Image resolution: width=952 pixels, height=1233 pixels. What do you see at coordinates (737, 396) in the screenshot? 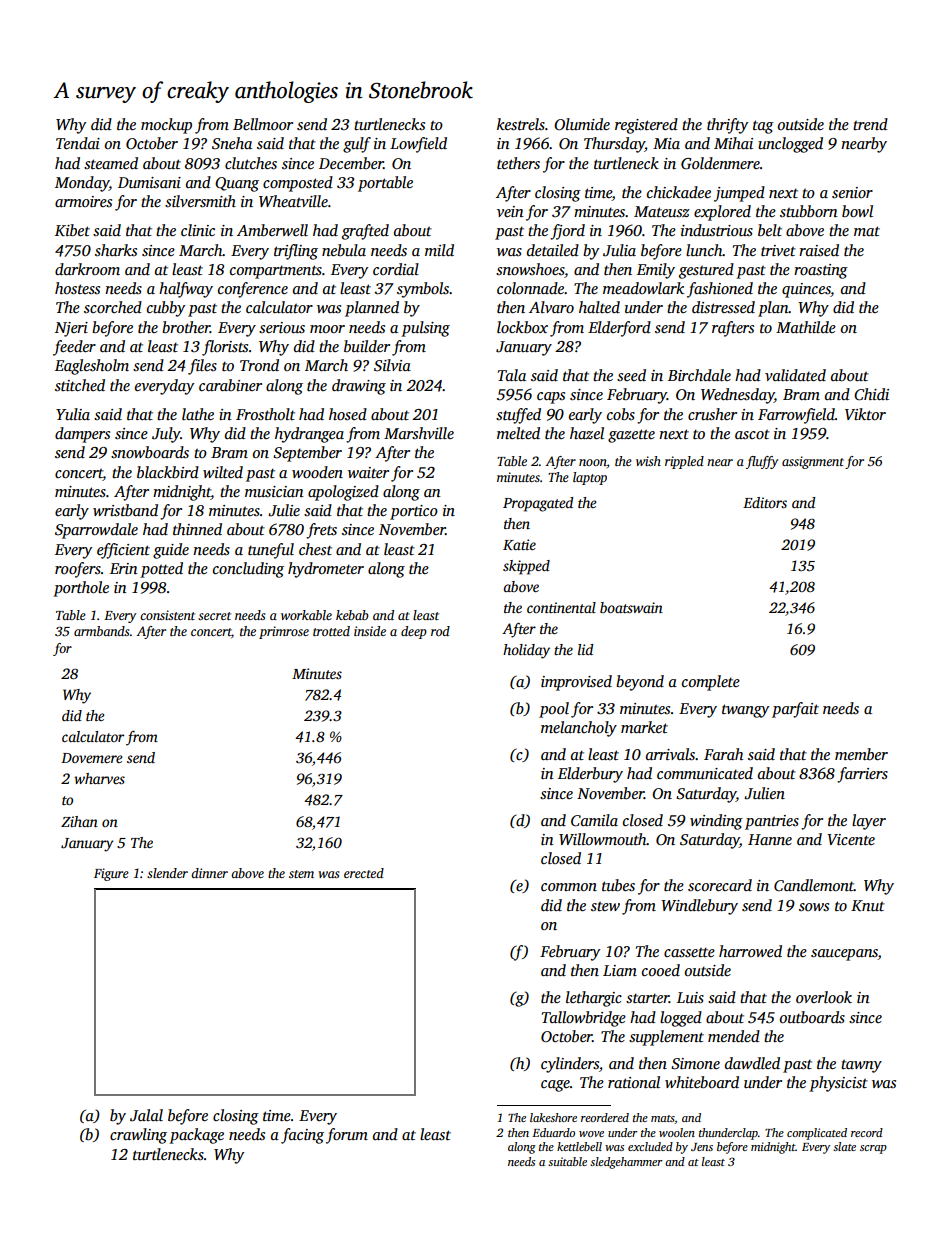
I see `Wednesday` at bounding box center [737, 396].
